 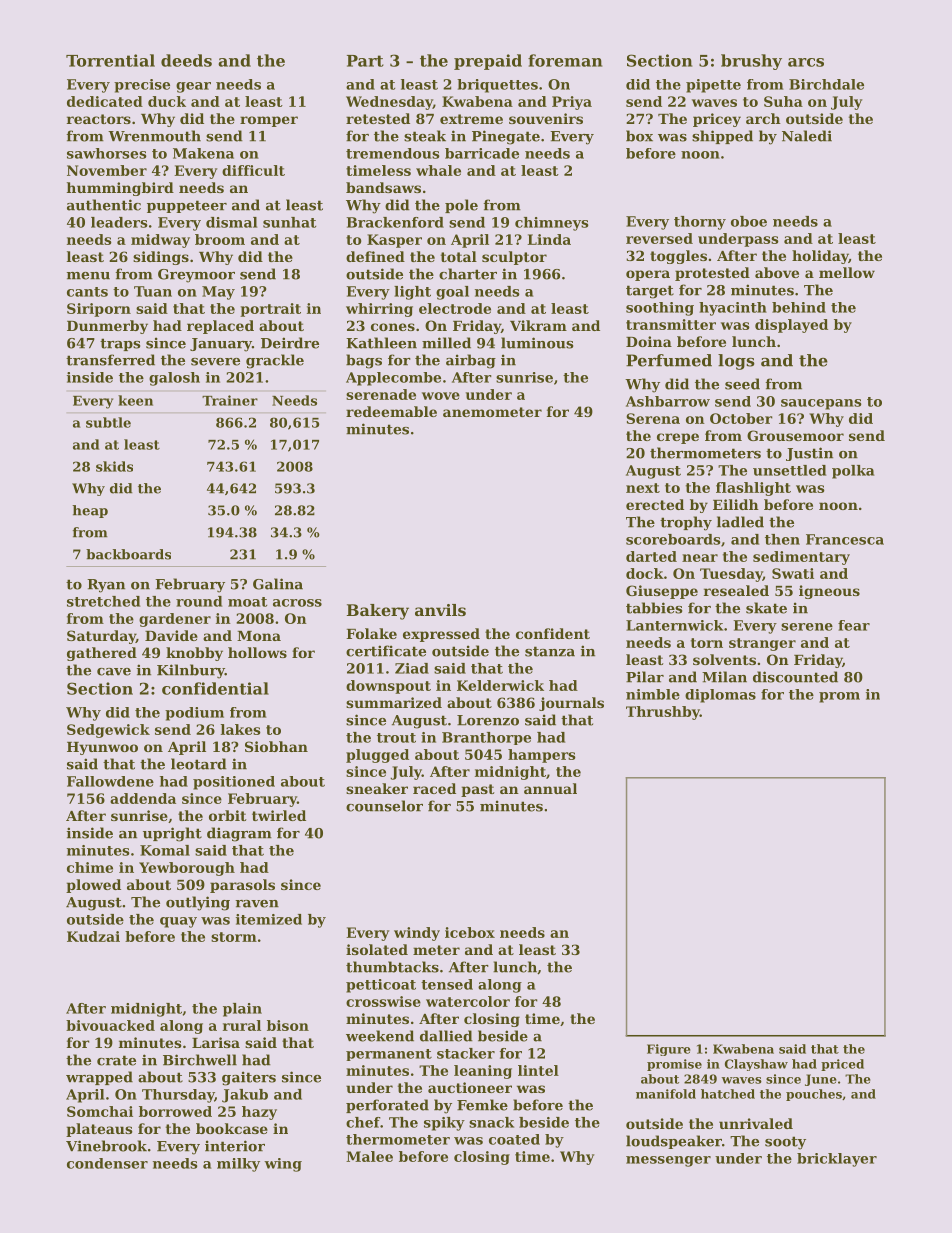 What do you see at coordinates (668, 401) in the screenshot?
I see `Ashbarrow` at bounding box center [668, 401].
